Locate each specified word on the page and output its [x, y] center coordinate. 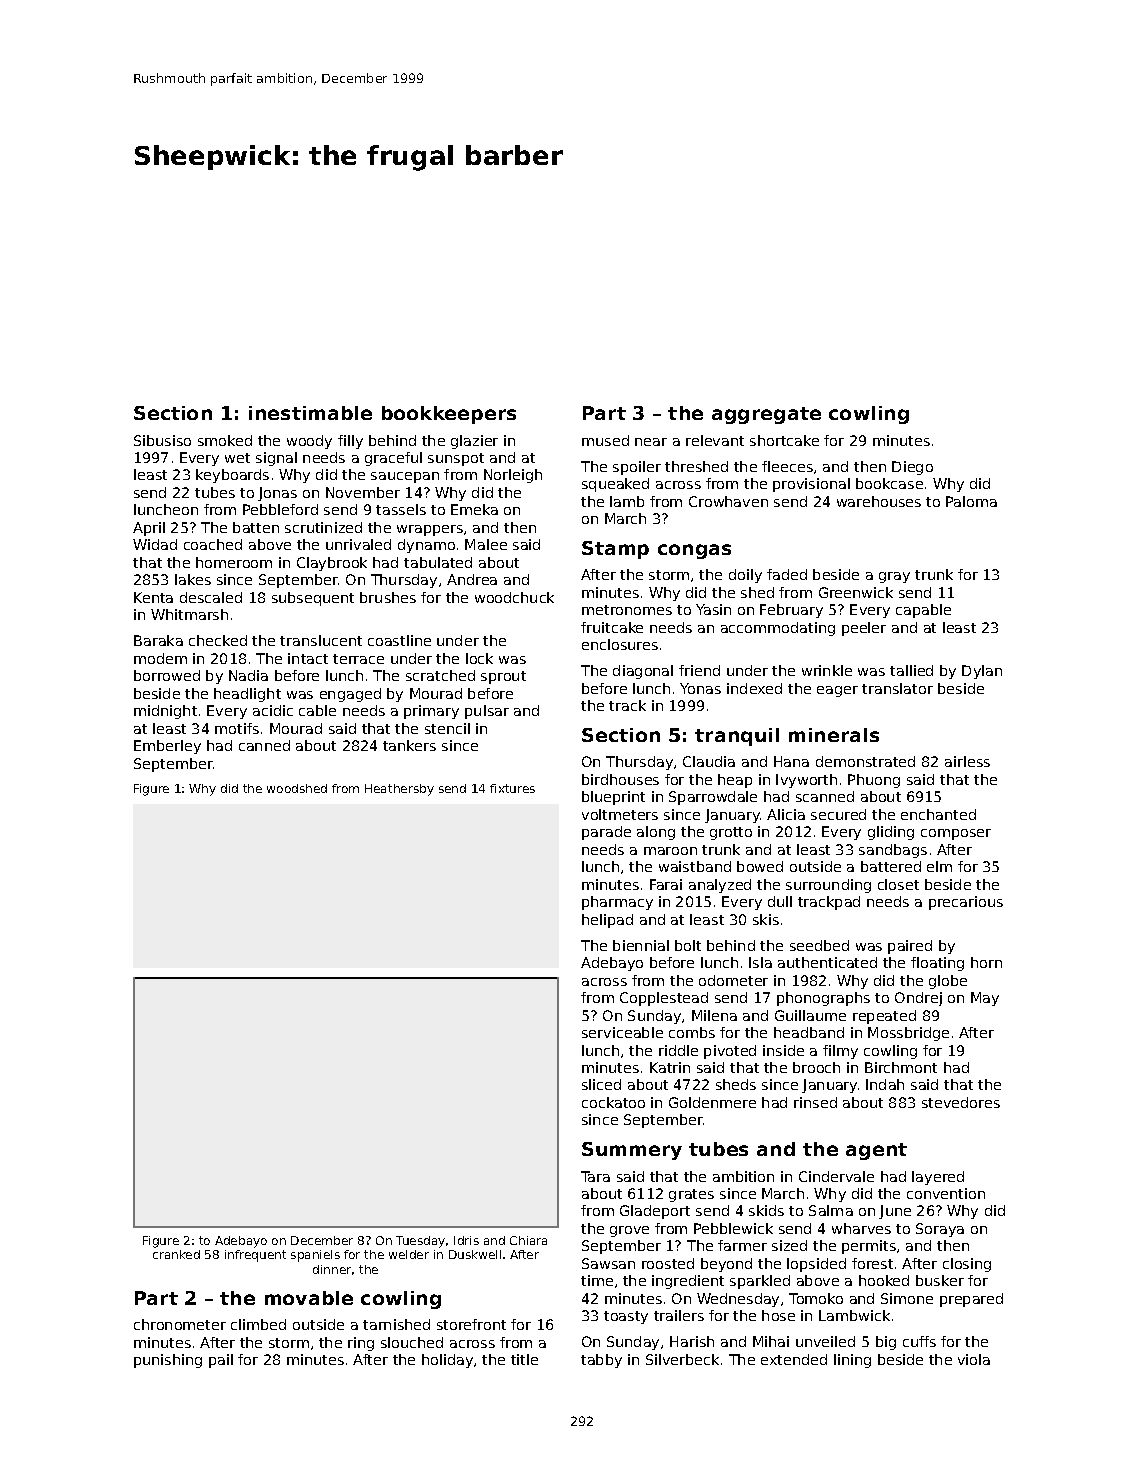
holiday [447, 1361]
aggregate [766, 415]
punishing [168, 1361]
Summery [632, 1151]
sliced [601, 1084]
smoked [225, 440]
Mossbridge [908, 1034]
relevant [715, 440]
